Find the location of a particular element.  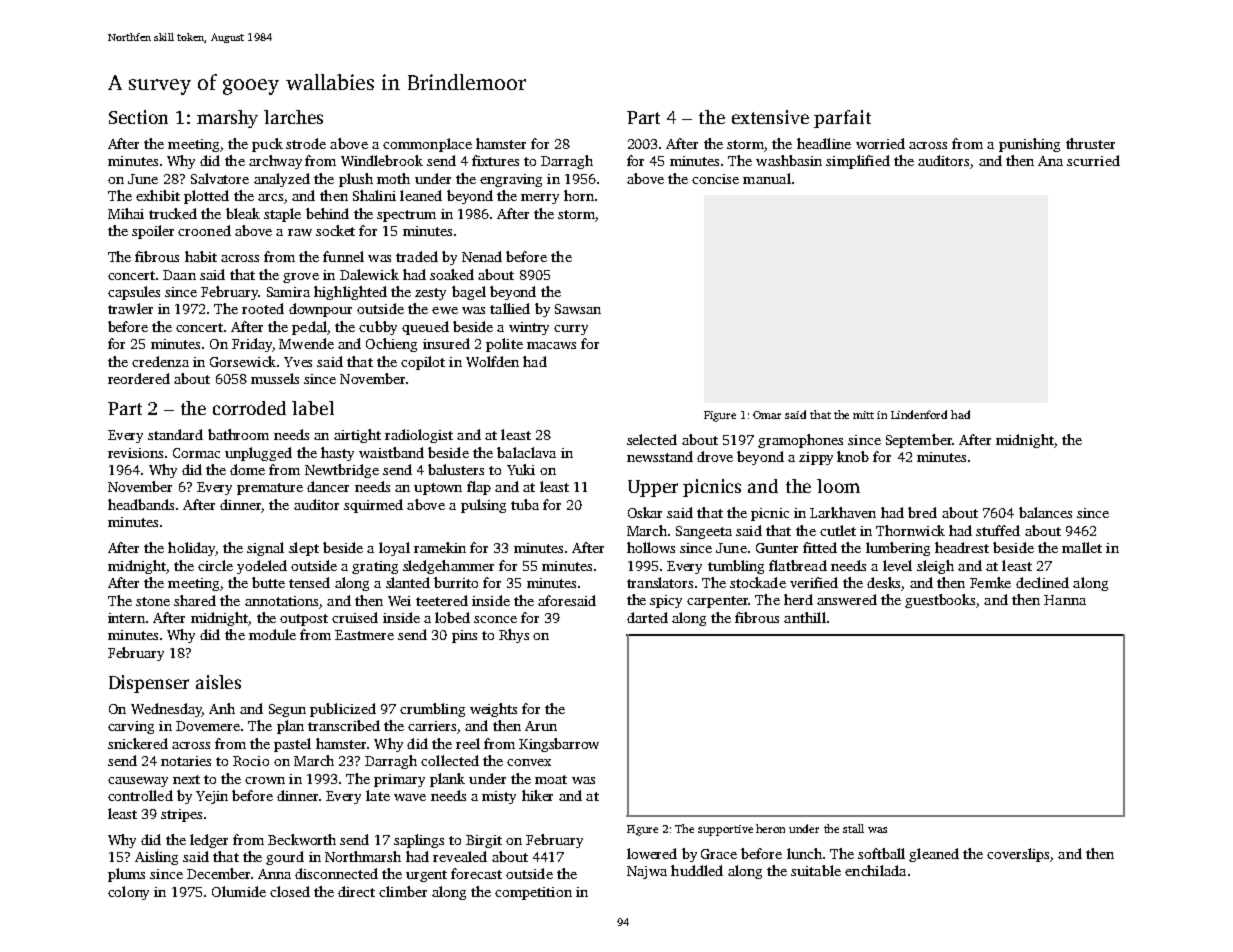

darted is located at coordinates (647, 617).
